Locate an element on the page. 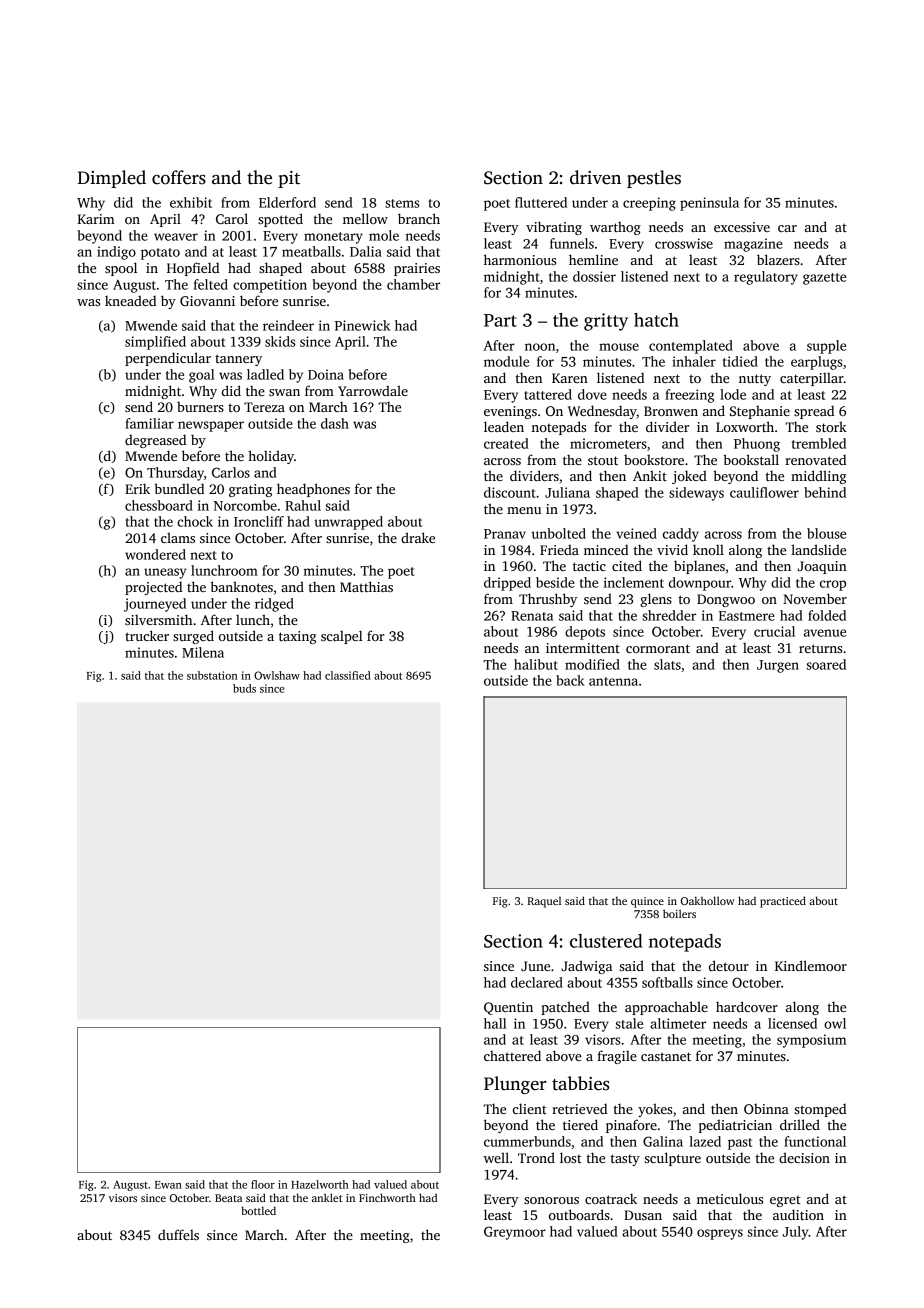  veined is located at coordinates (636, 533).
